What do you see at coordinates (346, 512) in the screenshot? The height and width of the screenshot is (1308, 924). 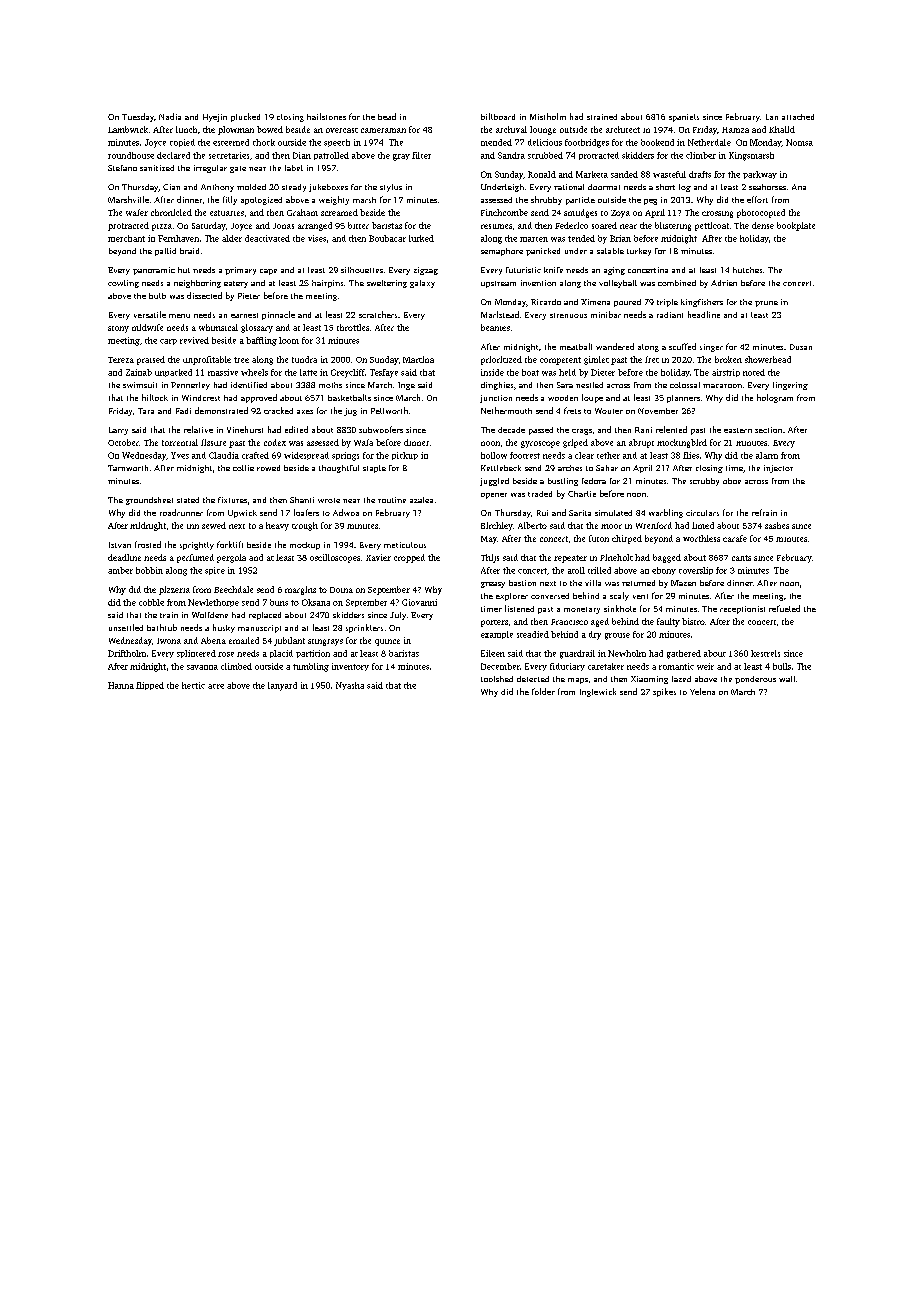 I see `Adwoa` at bounding box center [346, 512].
